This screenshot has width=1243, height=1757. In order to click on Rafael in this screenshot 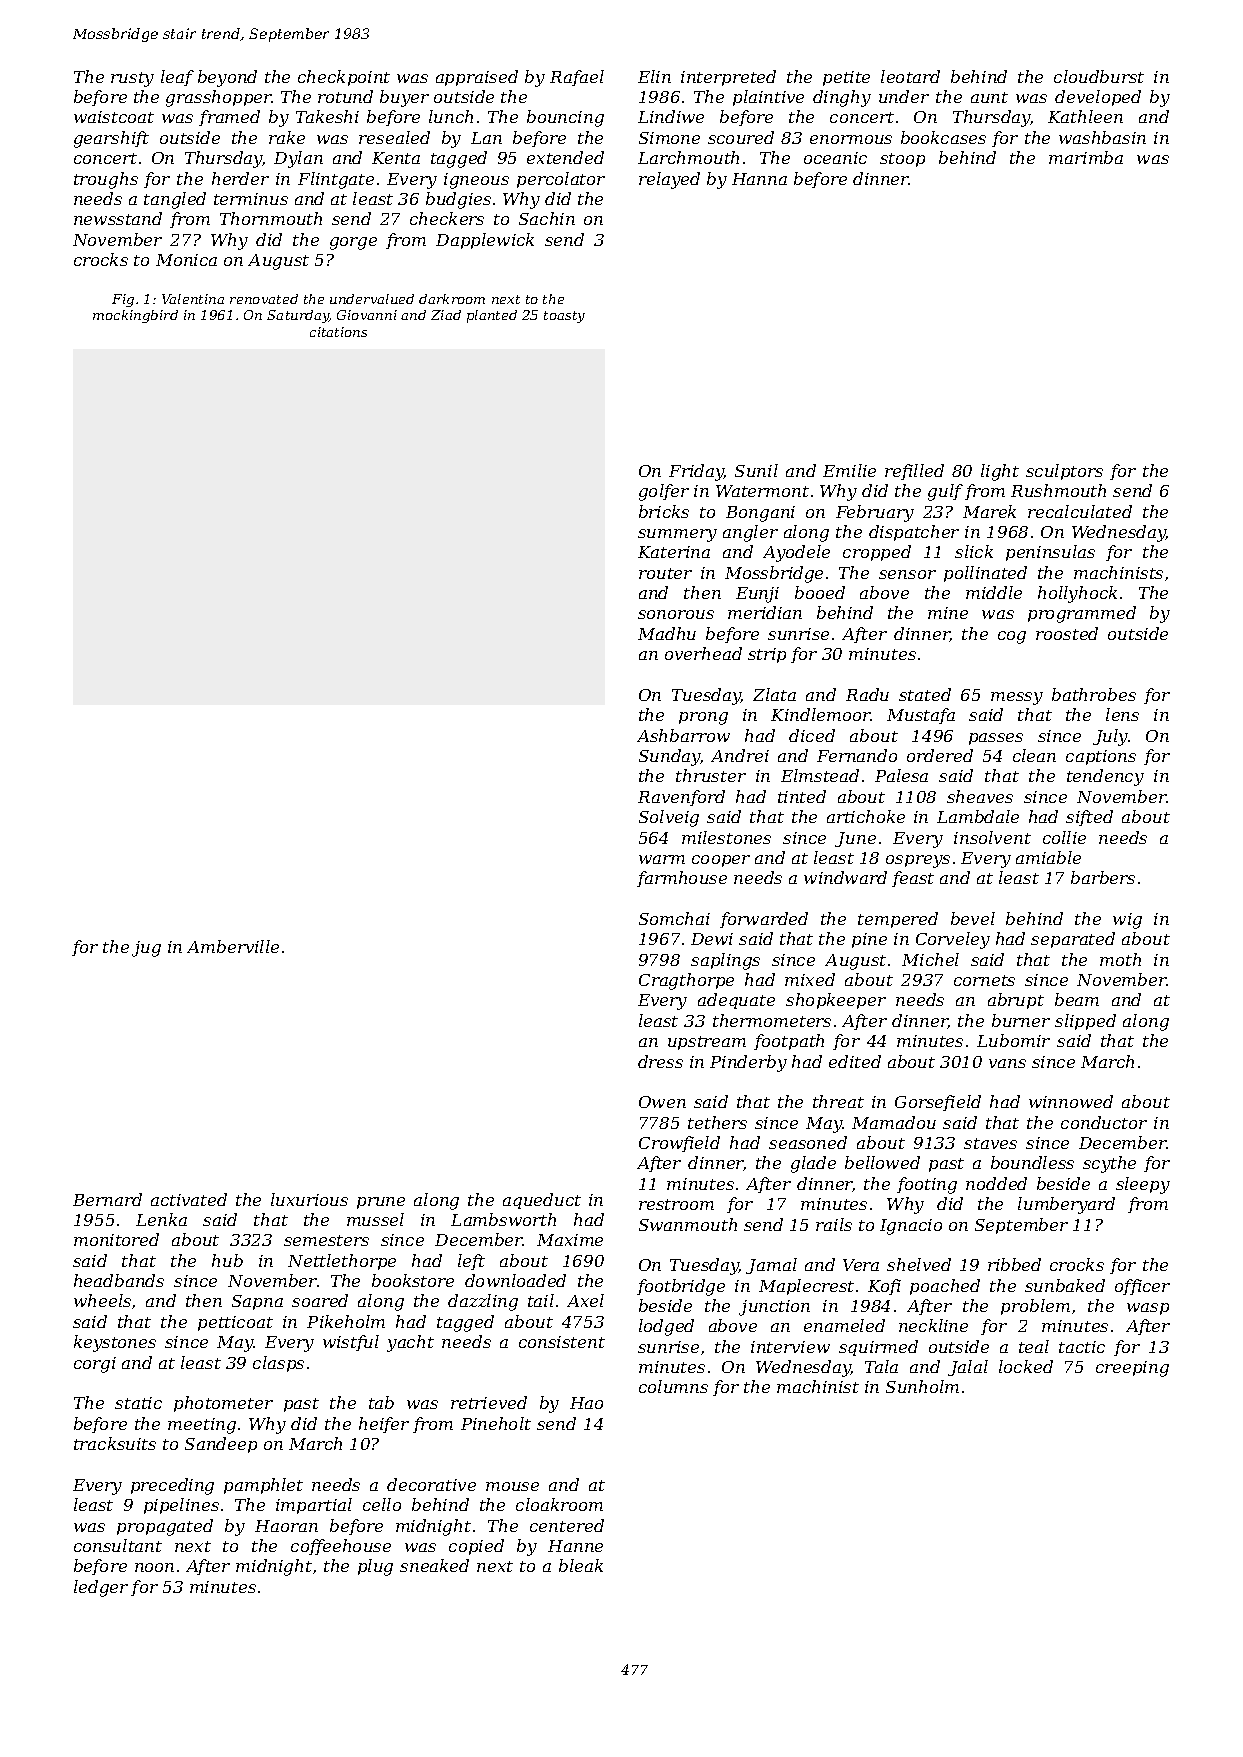, I will do `click(577, 78)`.
